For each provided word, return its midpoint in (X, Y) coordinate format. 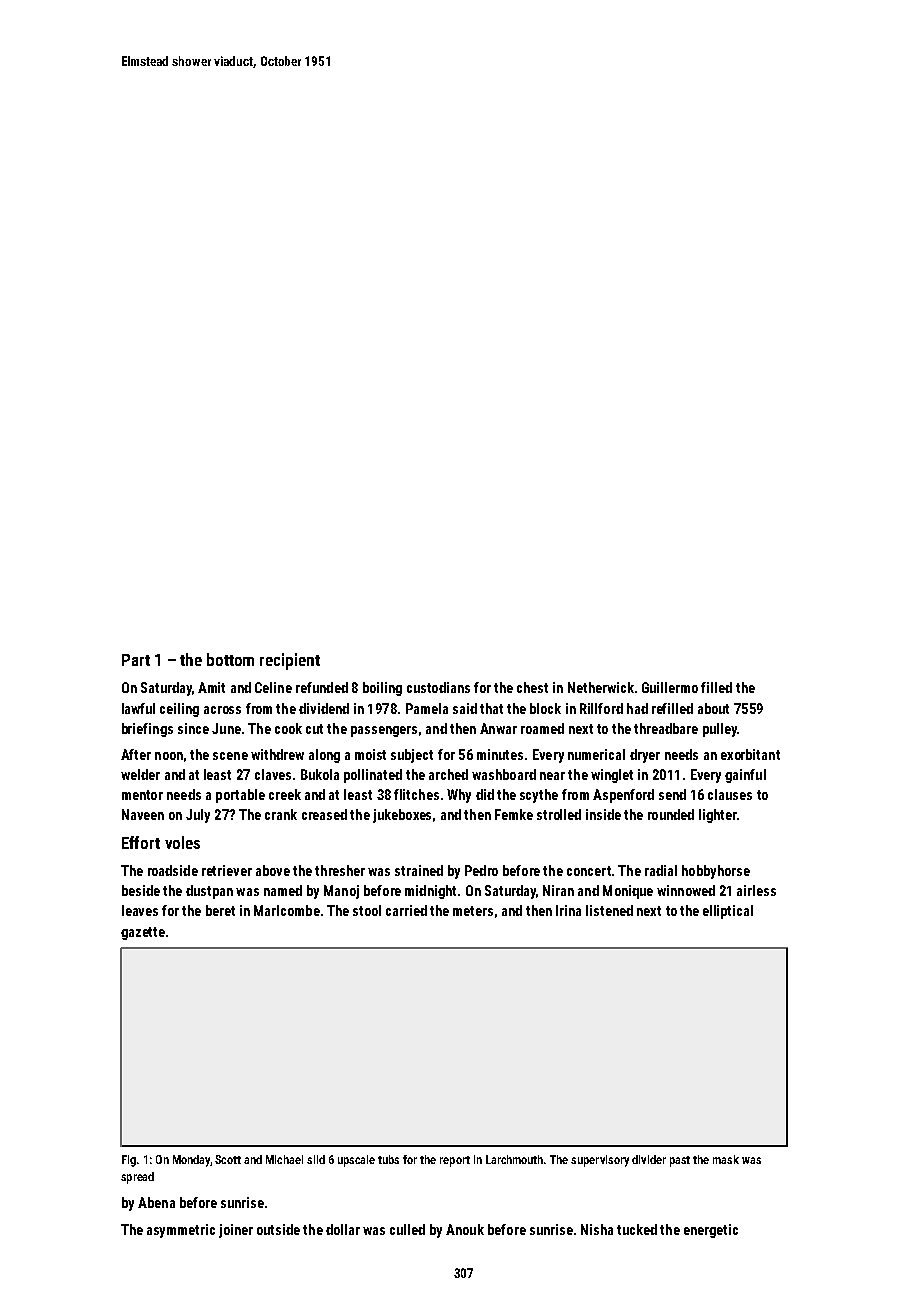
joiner (236, 1231)
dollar (343, 1229)
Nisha (597, 1229)
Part (136, 660)
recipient (290, 661)
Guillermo (670, 687)
